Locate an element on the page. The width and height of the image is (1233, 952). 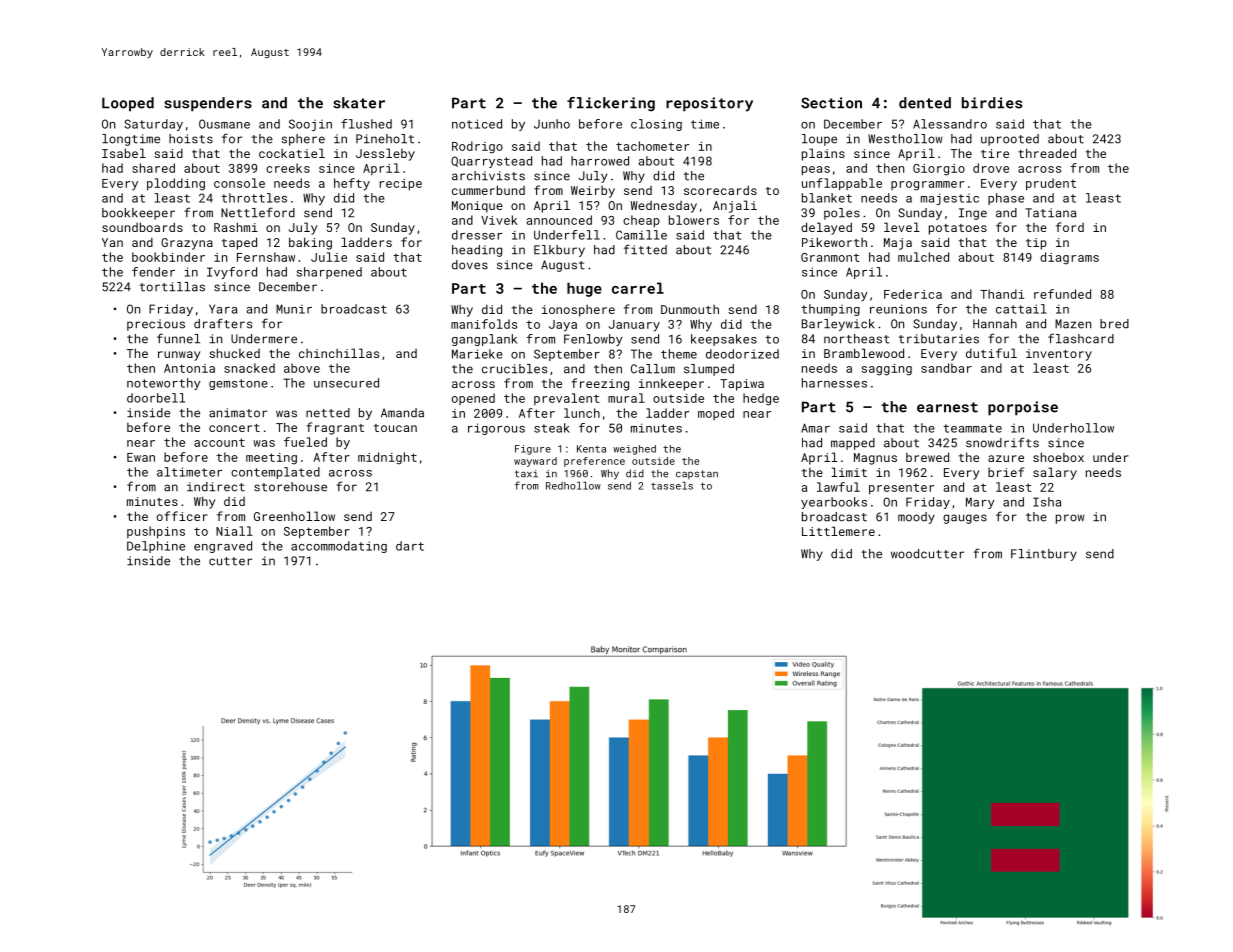
midnight is located at coordinates (387, 458).
